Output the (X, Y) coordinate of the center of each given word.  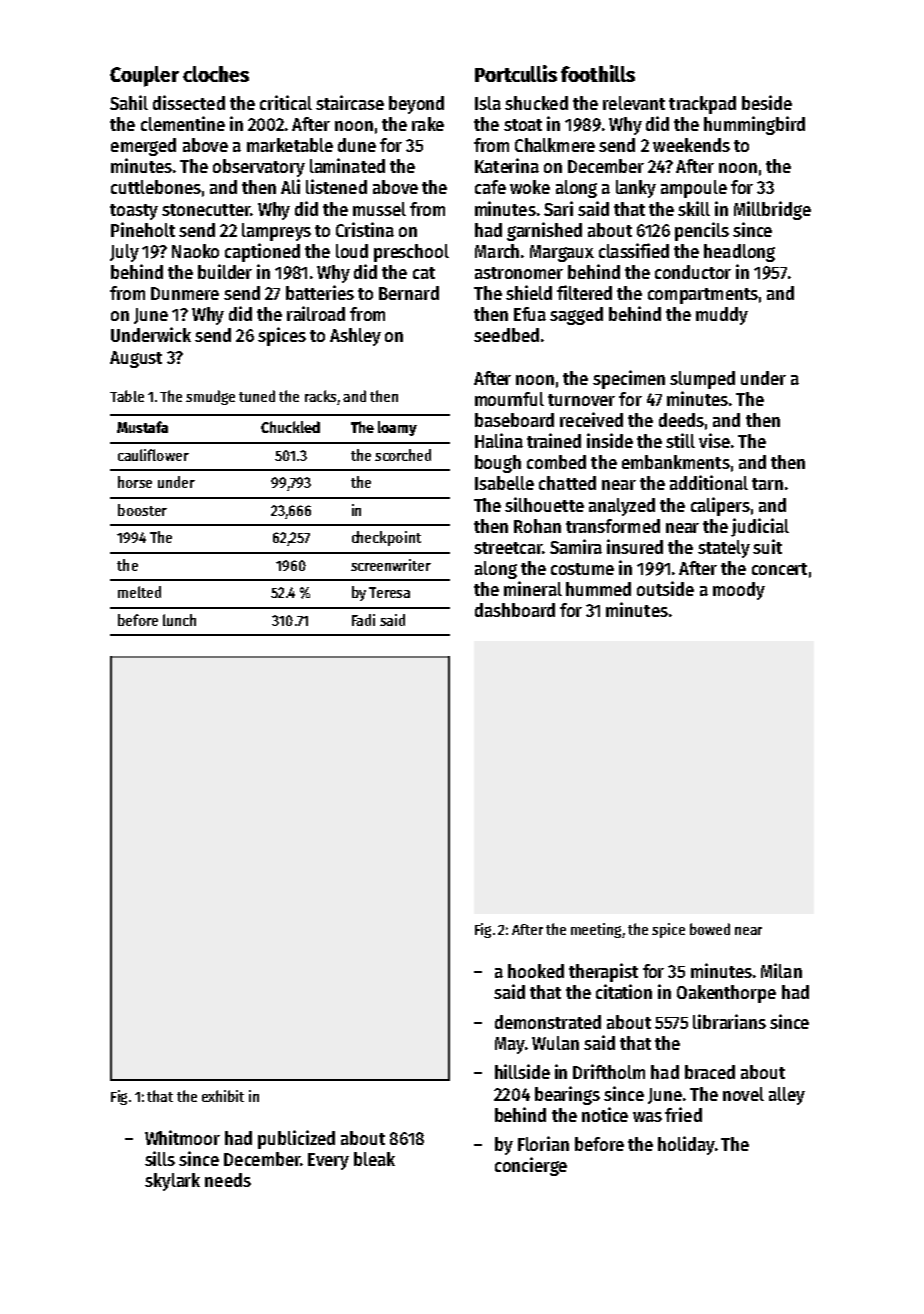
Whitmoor (182, 1137)
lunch (179, 620)
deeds (681, 420)
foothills (598, 73)
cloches (216, 74)
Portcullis (516, 73)
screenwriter (391, 565)
